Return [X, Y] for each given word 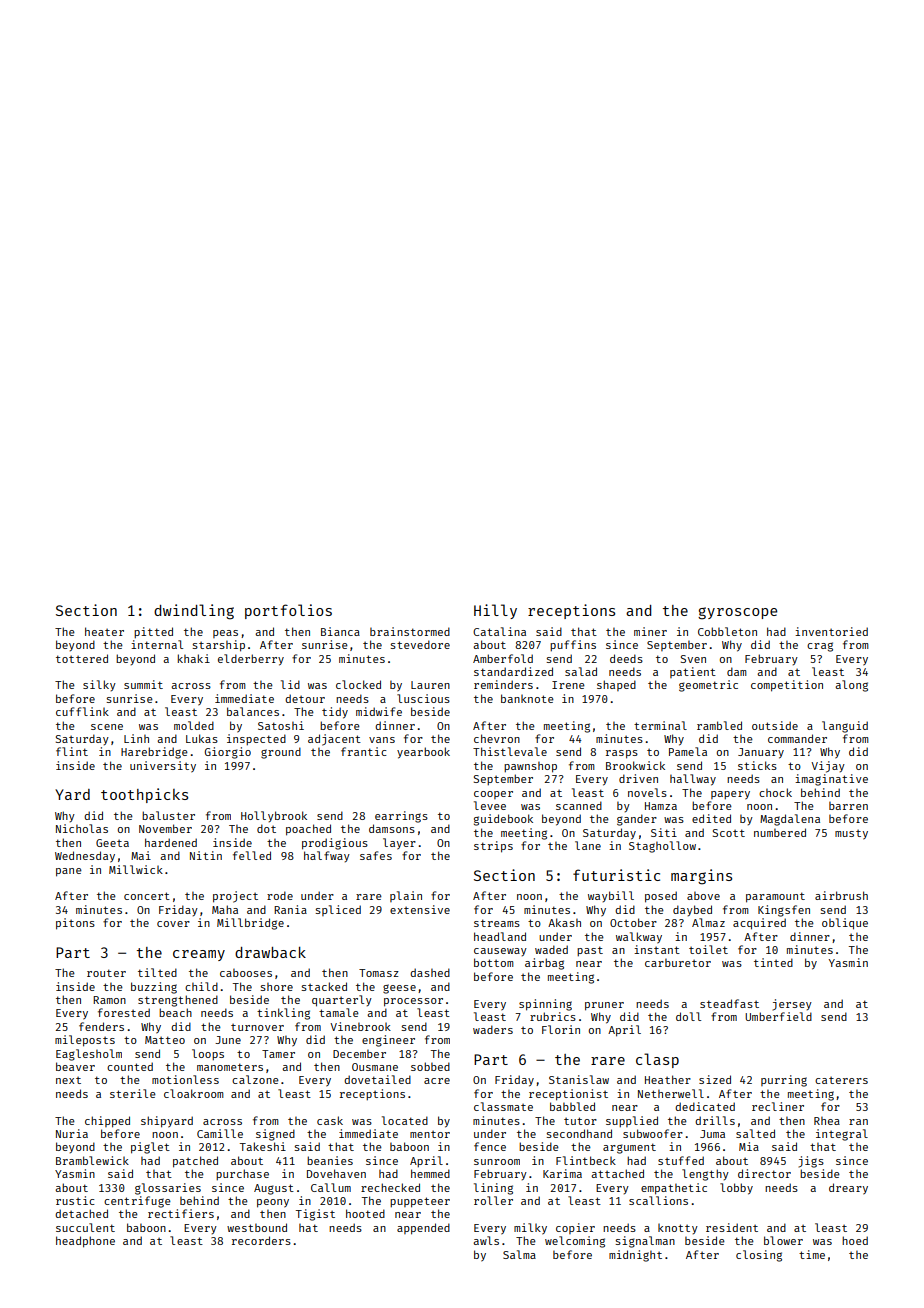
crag [820, 647]
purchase [242, 1174]
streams [497, 923]
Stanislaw [579, 1079]
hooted [365, 1213]
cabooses [246, 973]
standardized [513, 671]
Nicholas [82, 828]
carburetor [678, 963]
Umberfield [778, 1016]
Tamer [278, 1054]
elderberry [251, 660]
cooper [493, 795]
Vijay [828, 767]
